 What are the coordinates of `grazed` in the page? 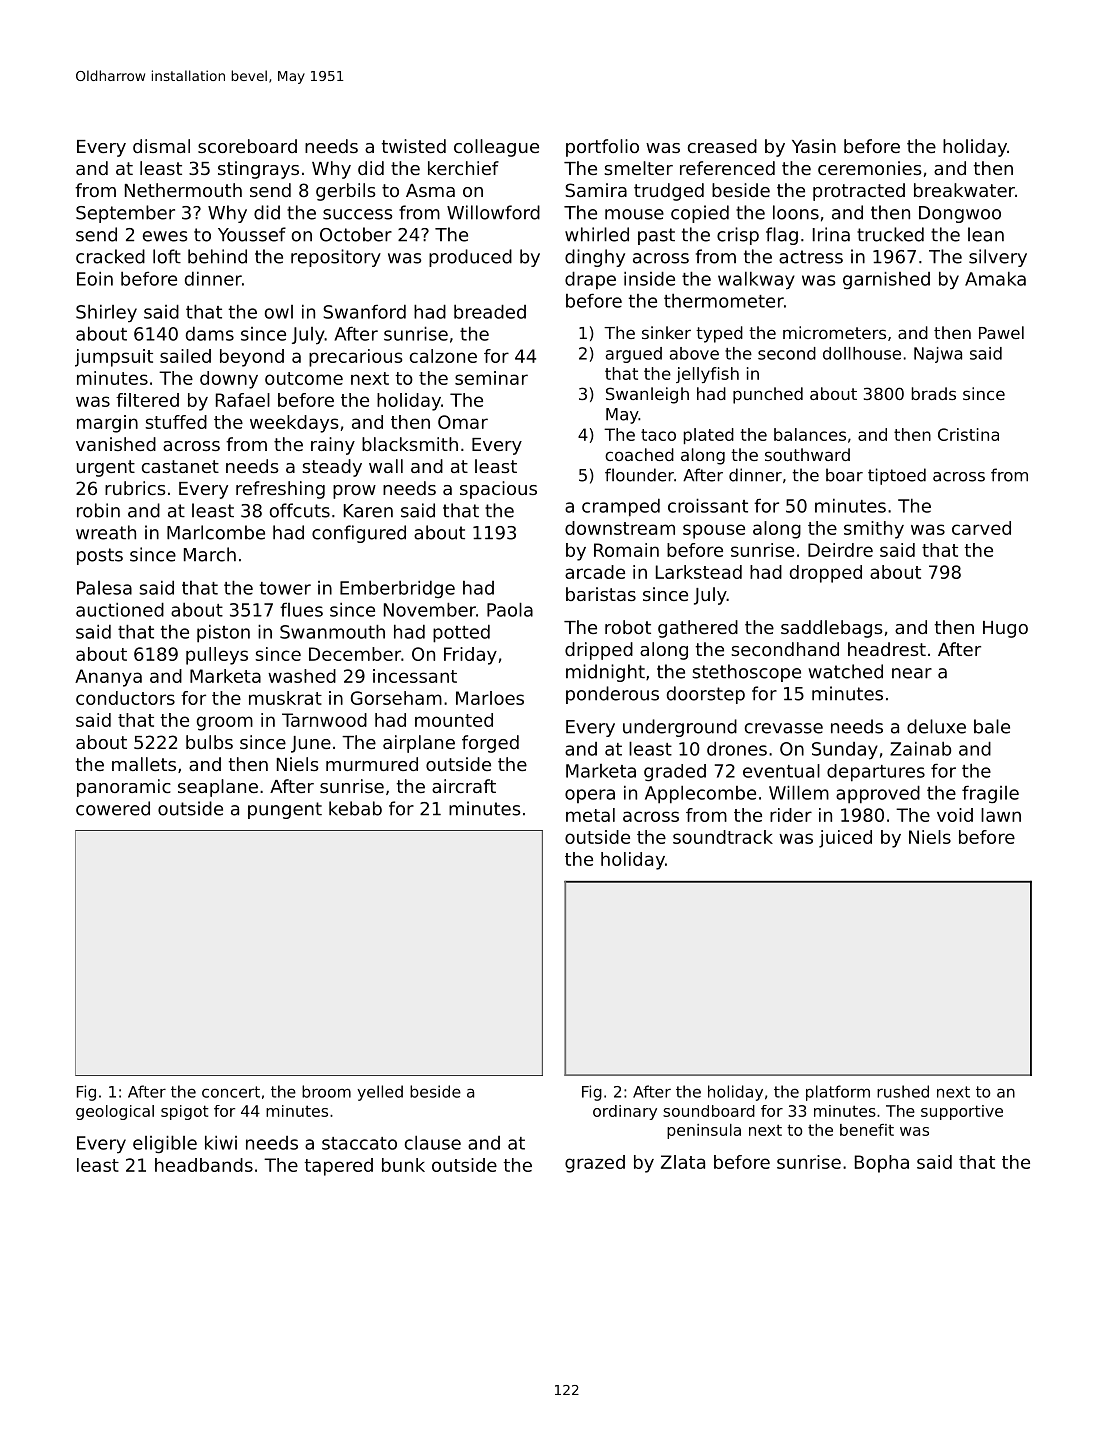 It's located at (595, 1164).
